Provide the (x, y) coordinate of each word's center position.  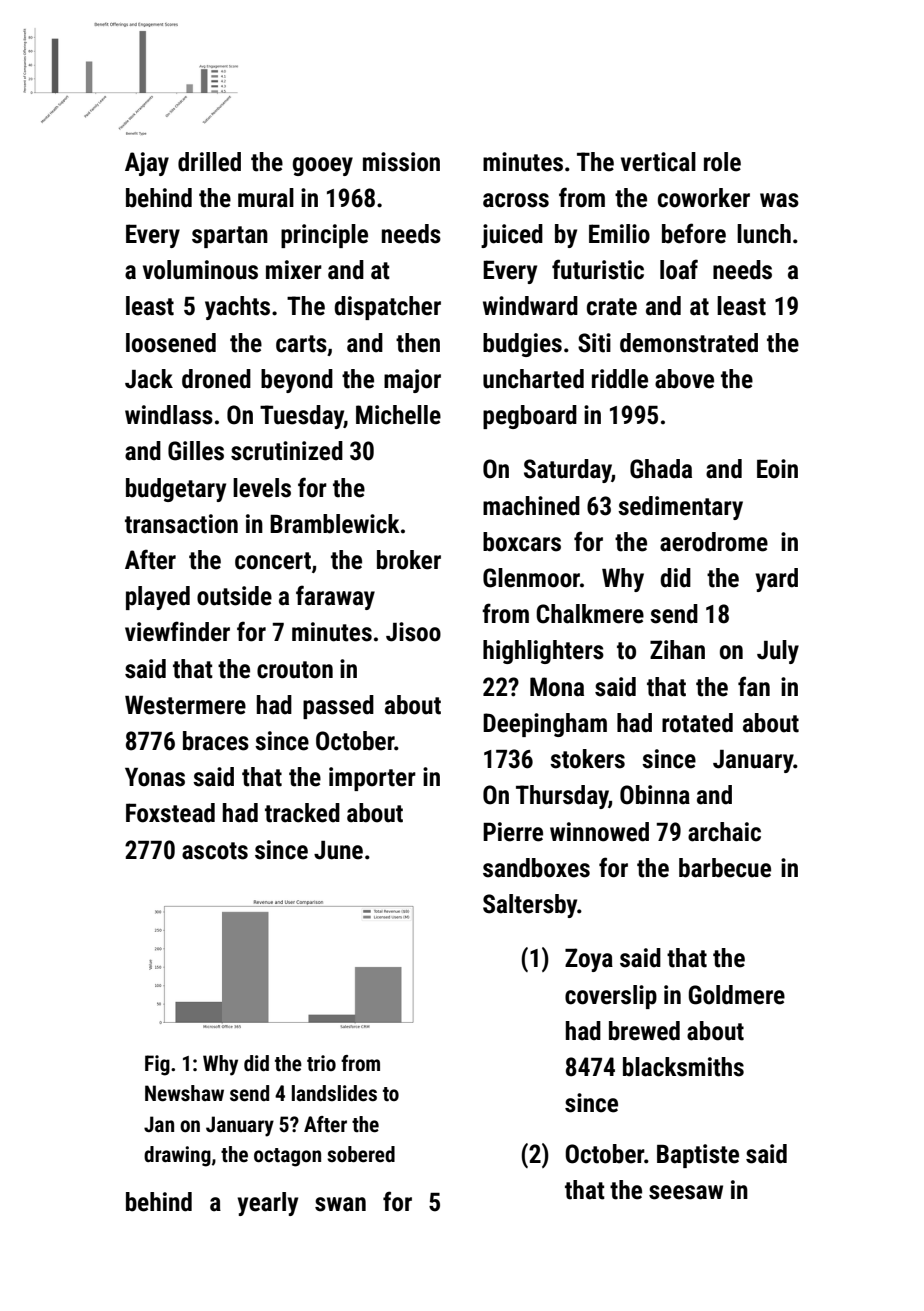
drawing (177, 1156)
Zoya (589, 960)
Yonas (155, 777)
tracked (302, 813)
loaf (679, 269)
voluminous (200, 270)
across (516, 200)
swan (340, 1204)
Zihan (677, 650)
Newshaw (184, 1093)
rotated (697, 723)
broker (409, 560)
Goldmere (737, 995)
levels (262, 488)
